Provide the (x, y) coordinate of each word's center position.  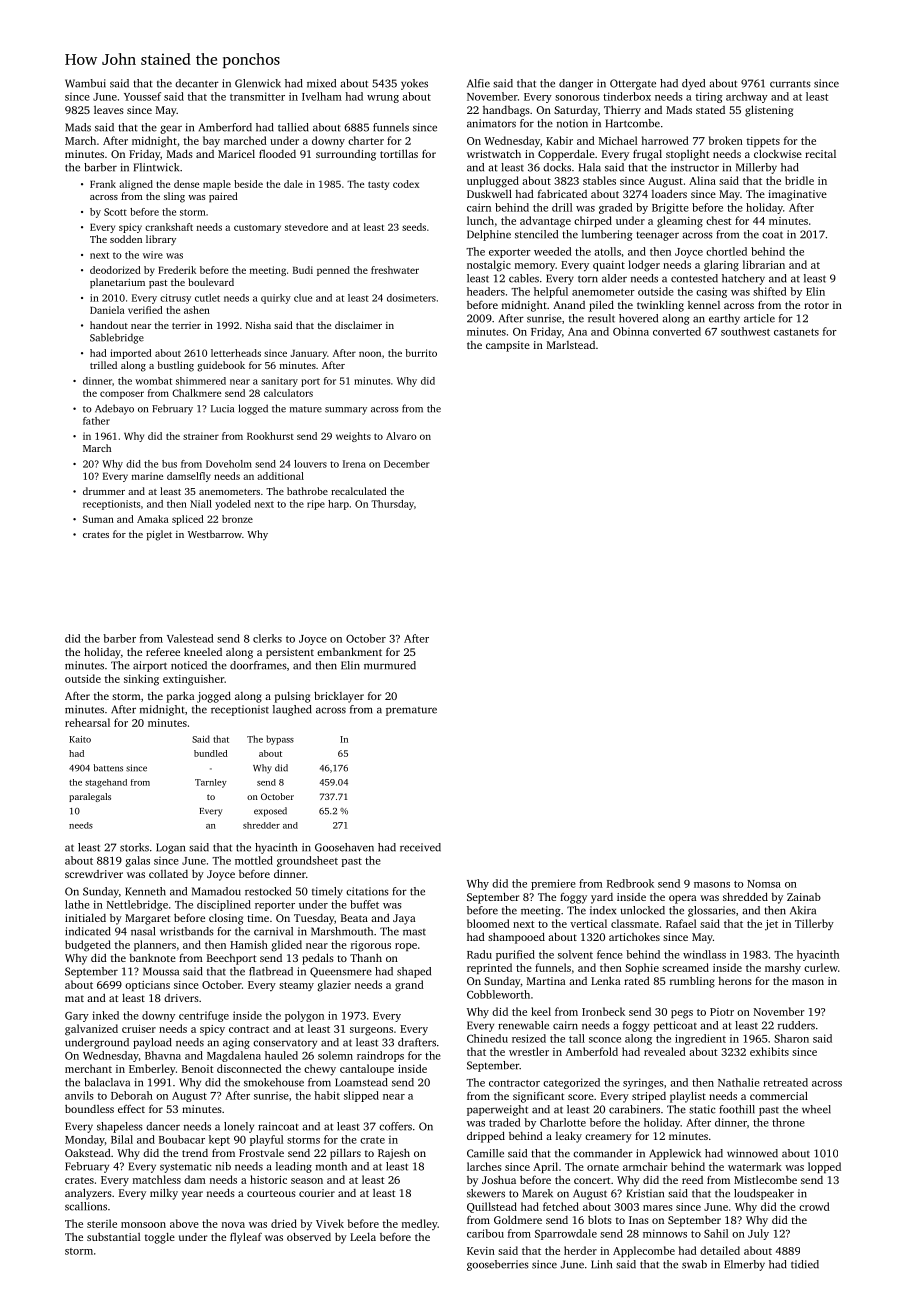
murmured (390, 665)
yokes (414, 84)
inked (105, 1015)
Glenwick (258, 83)
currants (790, 84)
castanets (796, 332)
